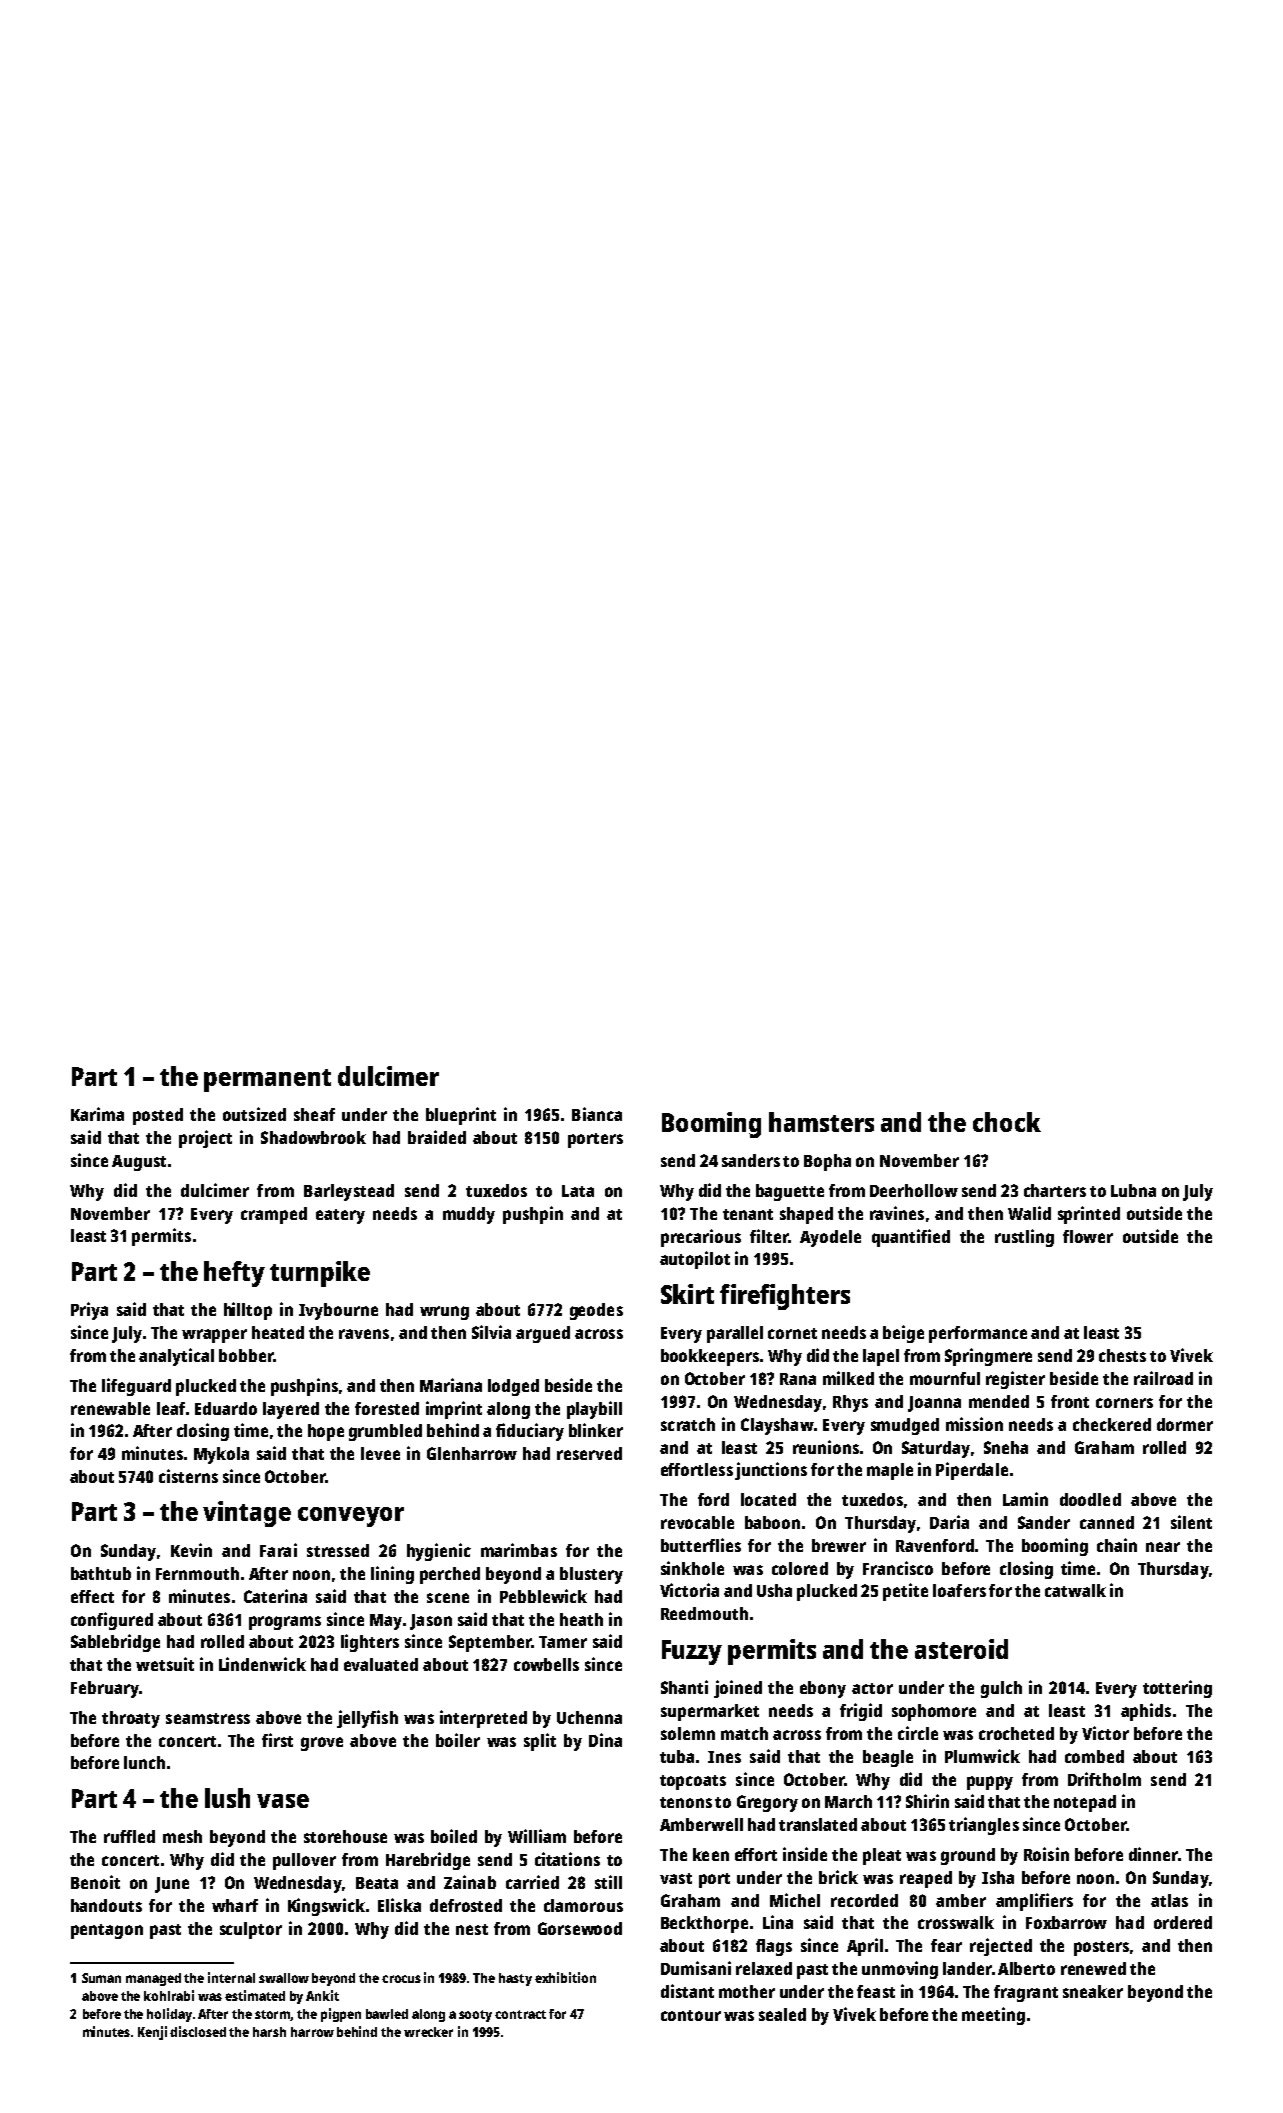 The height and width of the screenshot is (2113, 1283). What do you see at coordinates (1007, 1122) in the screenshot?
I see `chock` at bounding box center [1007, 1122].
